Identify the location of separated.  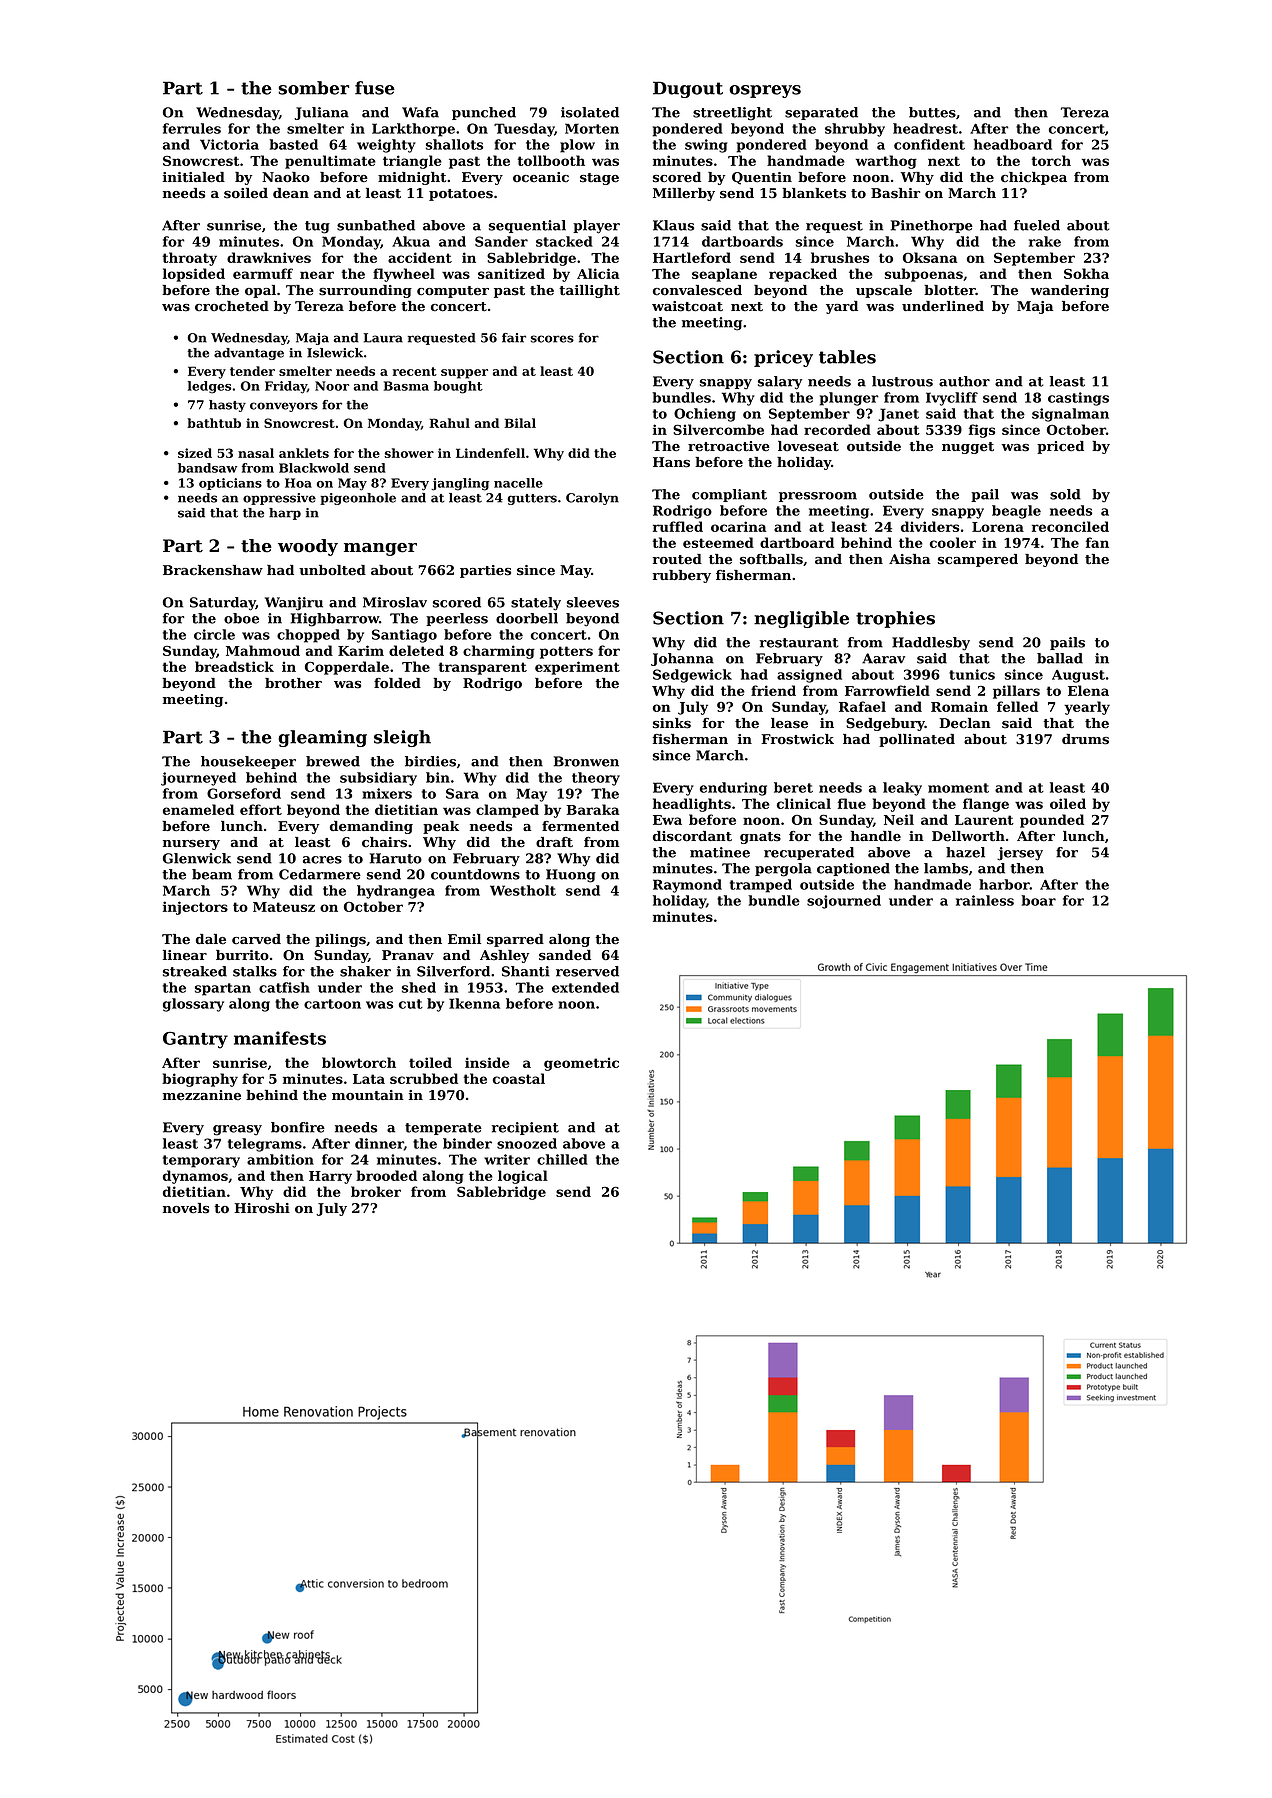
(821, 113).
